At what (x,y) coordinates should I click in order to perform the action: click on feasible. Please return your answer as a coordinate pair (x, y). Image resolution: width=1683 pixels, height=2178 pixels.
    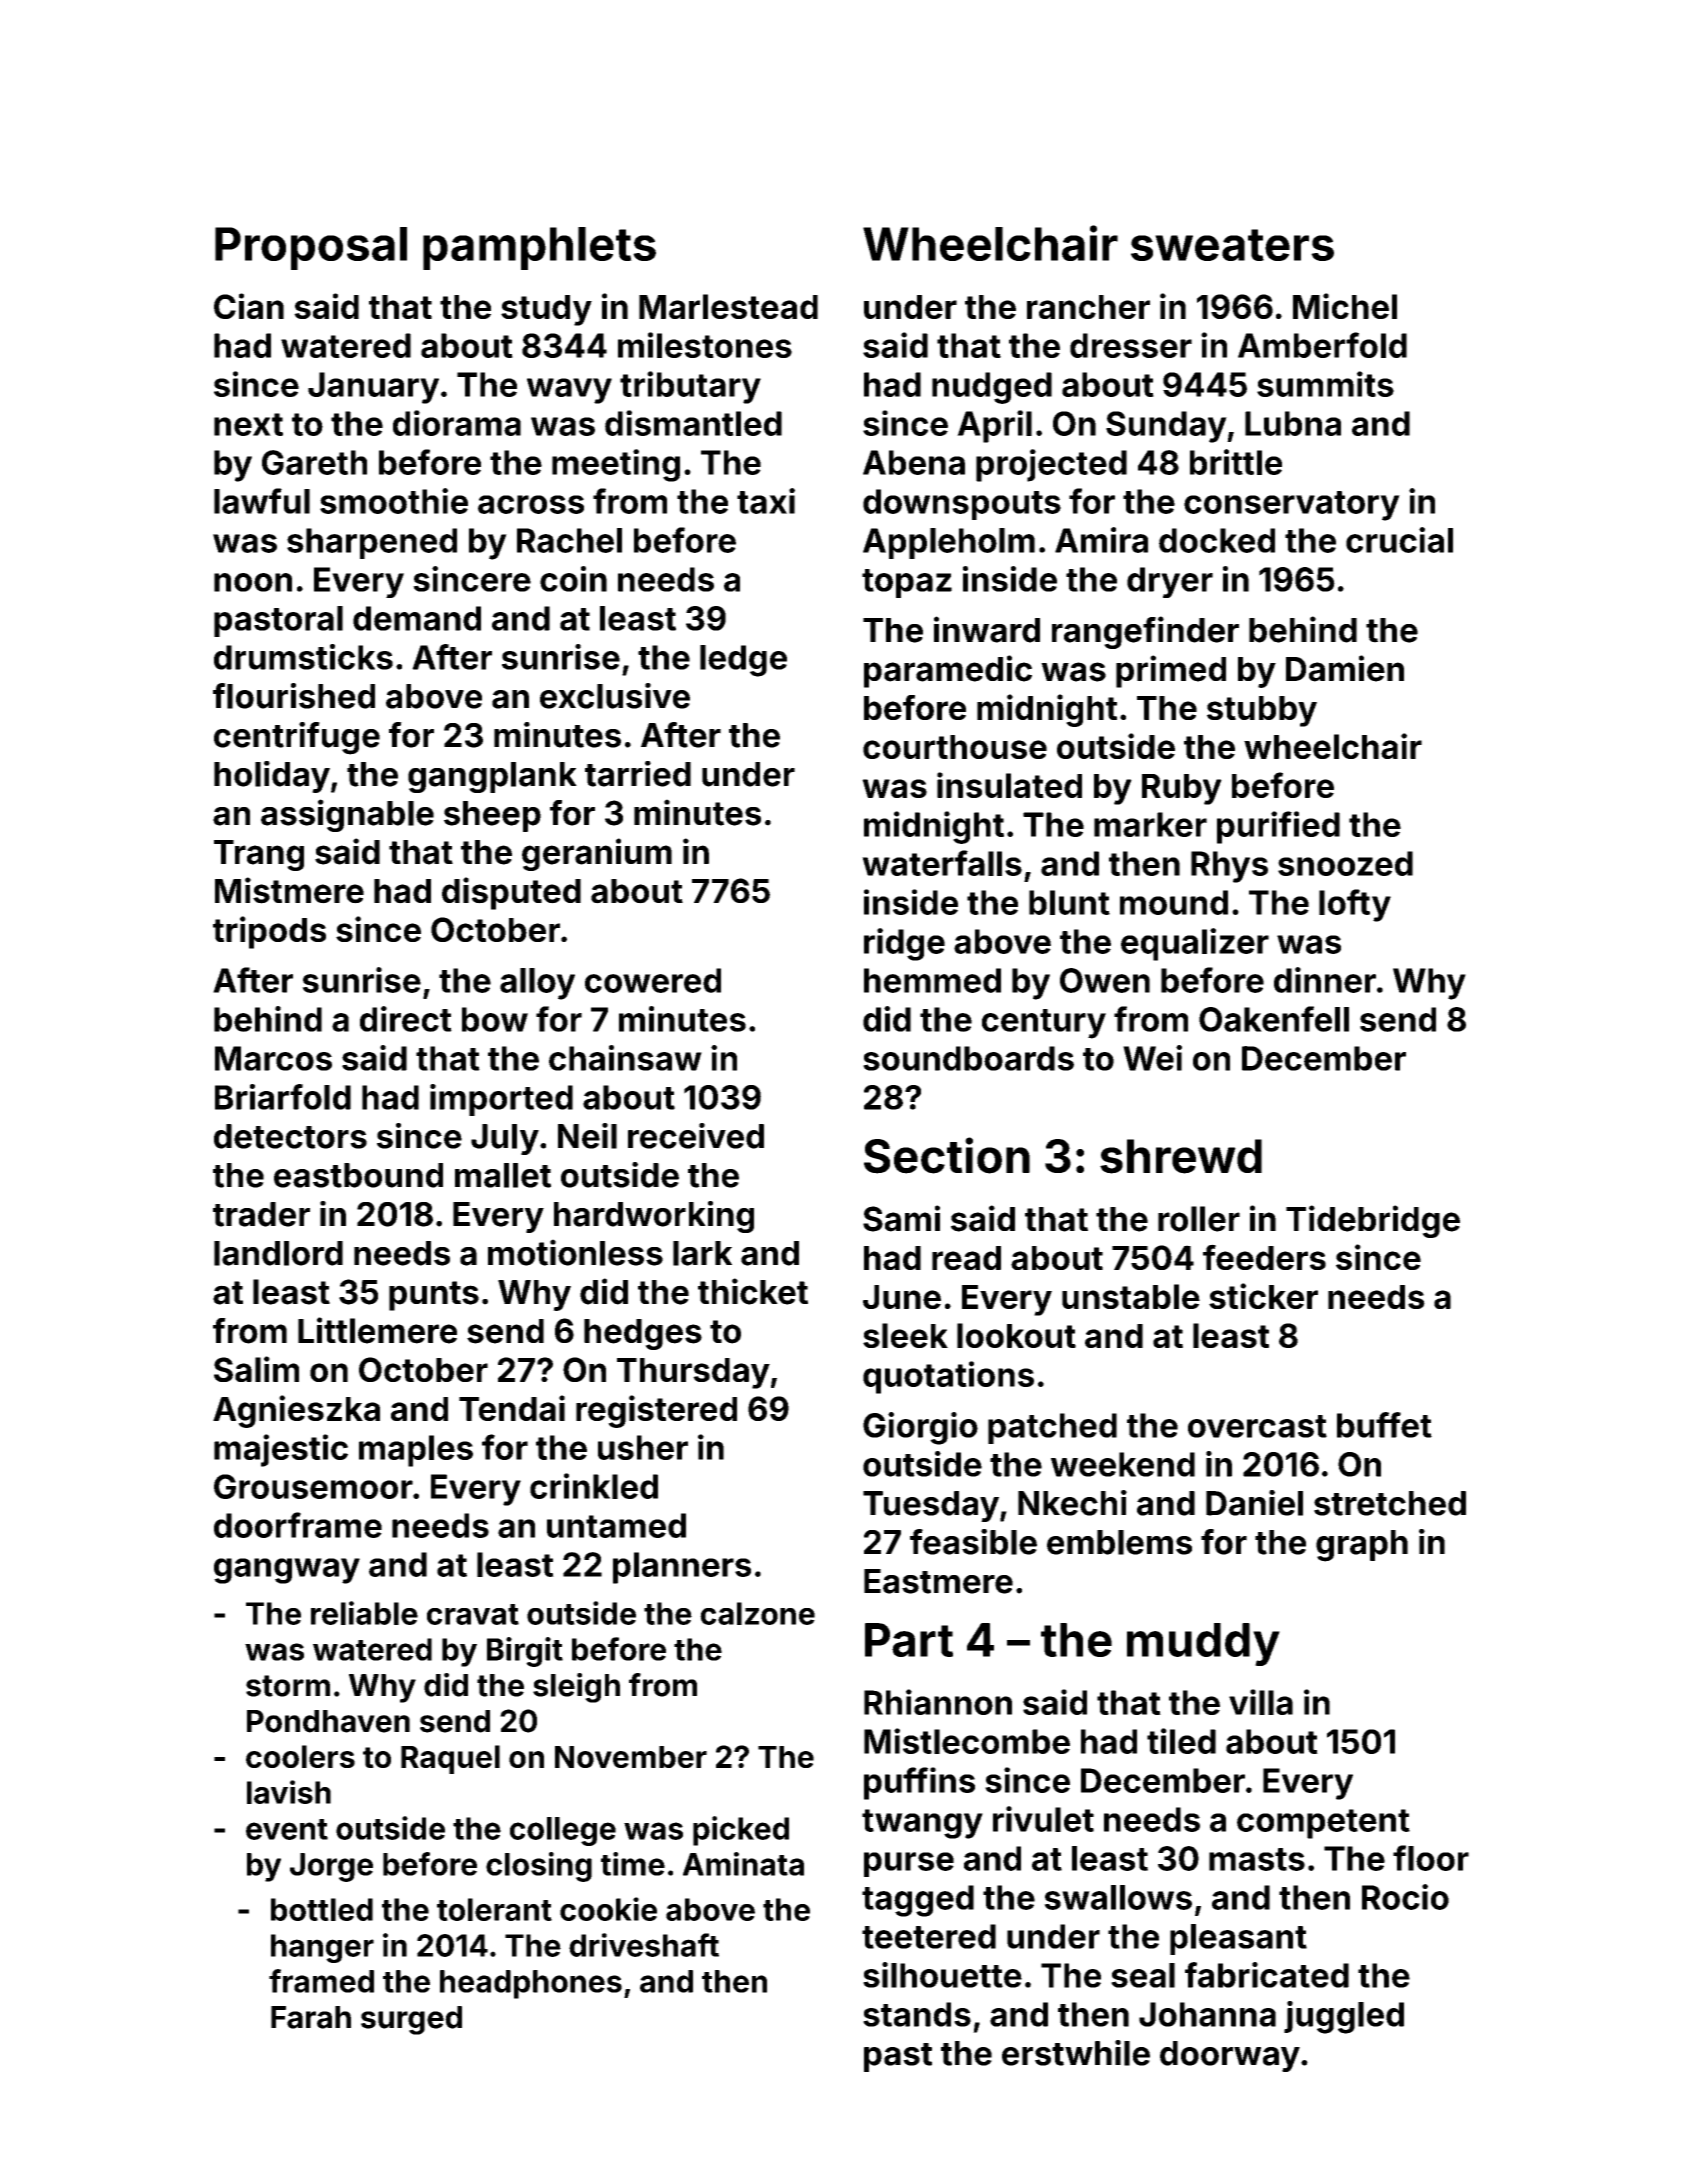
    Looking at the image, I should click on (973, 1542).
